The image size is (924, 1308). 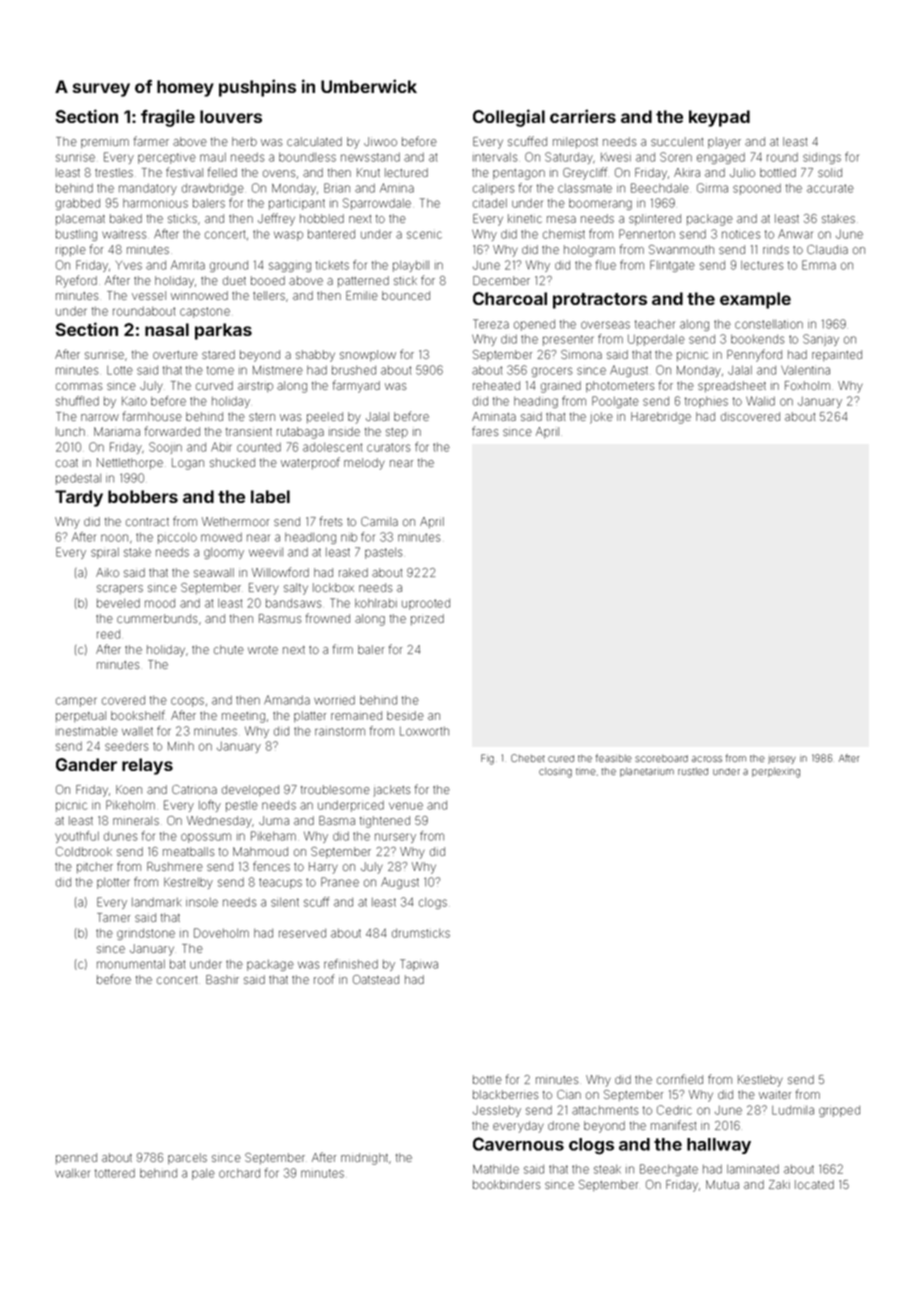 I want to click on planetarium, so click(x=647, y=772).
